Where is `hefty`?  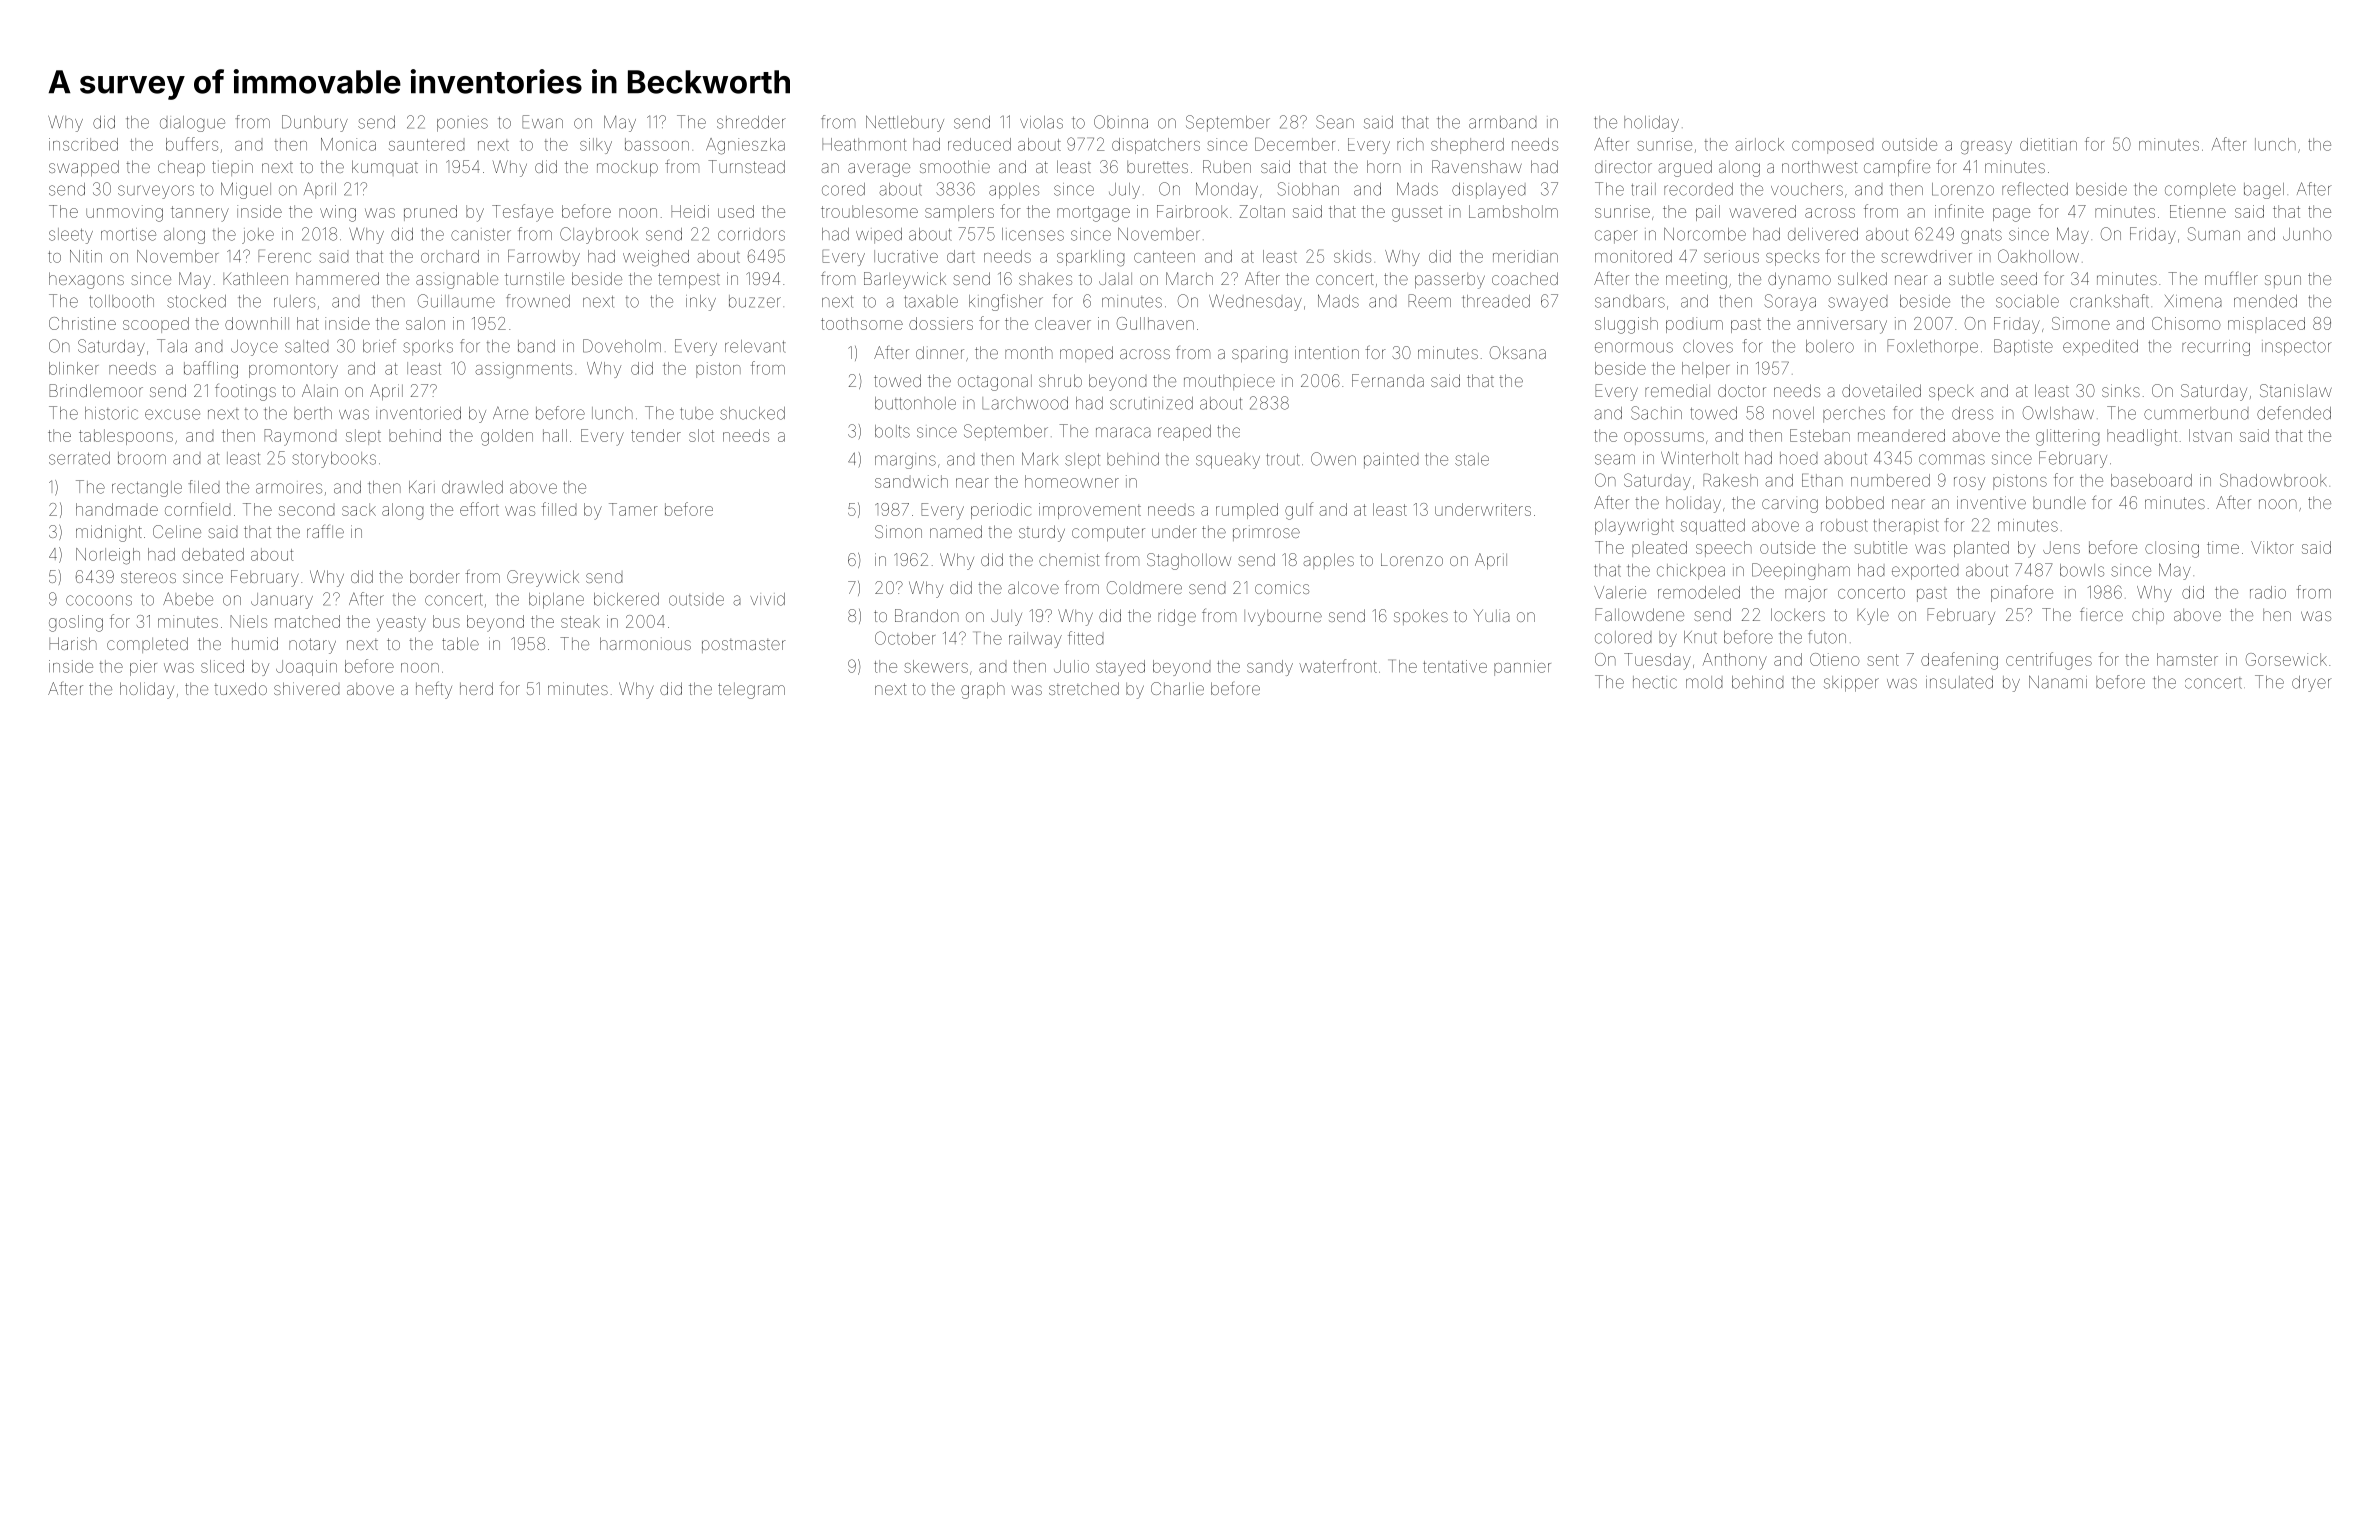
hefty is located at coordinates (434, 690).
